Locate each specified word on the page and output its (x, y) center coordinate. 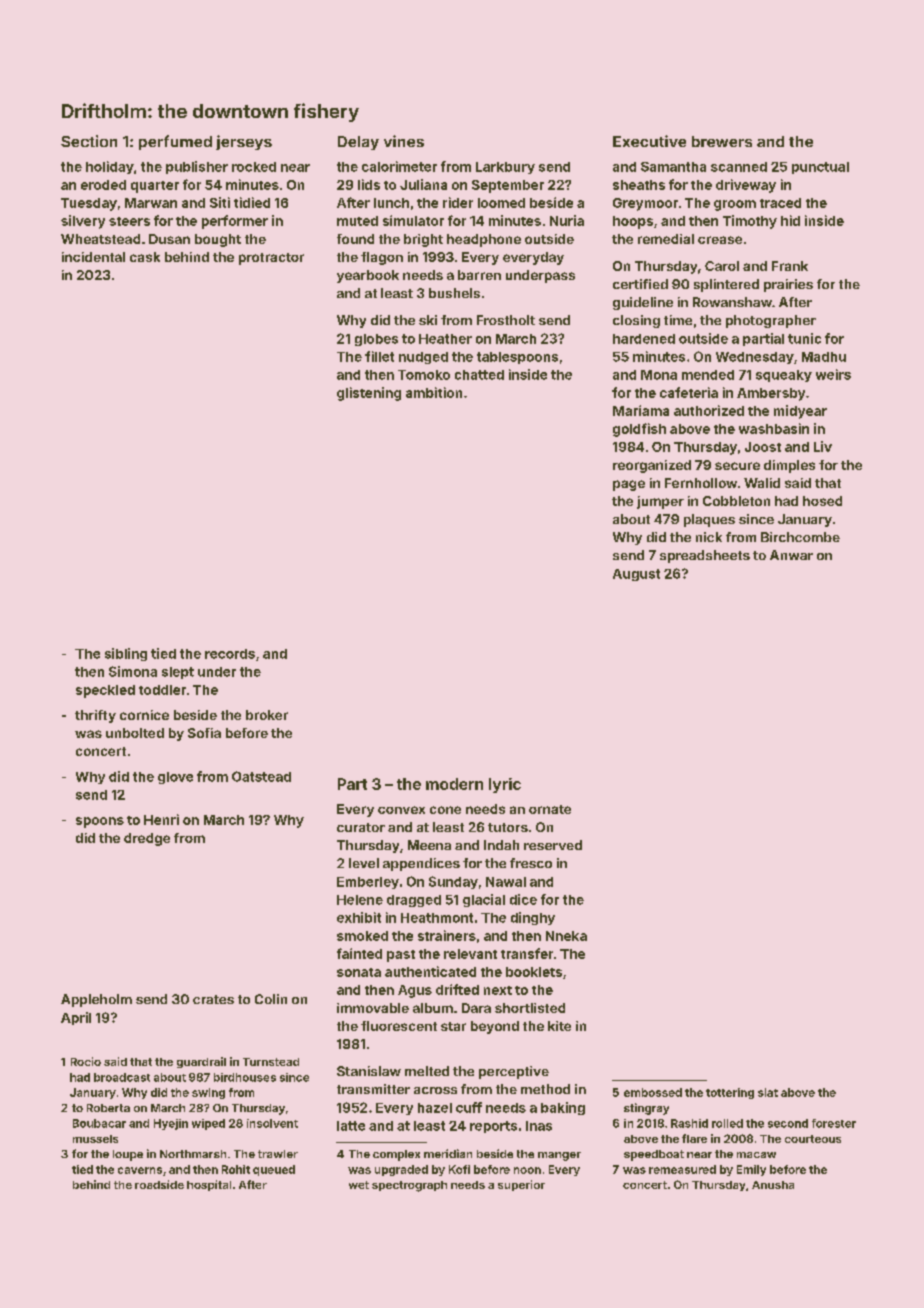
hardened (644, 339)
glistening (369, 394)
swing (208, 1093)
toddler (162, 690)
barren (479, 275)
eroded (103, 185)
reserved (553, 845)
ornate (550, 809)
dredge (147, 839)
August (636, 575)
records (230, 654)
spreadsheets (705, 556)
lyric (505, 785)
